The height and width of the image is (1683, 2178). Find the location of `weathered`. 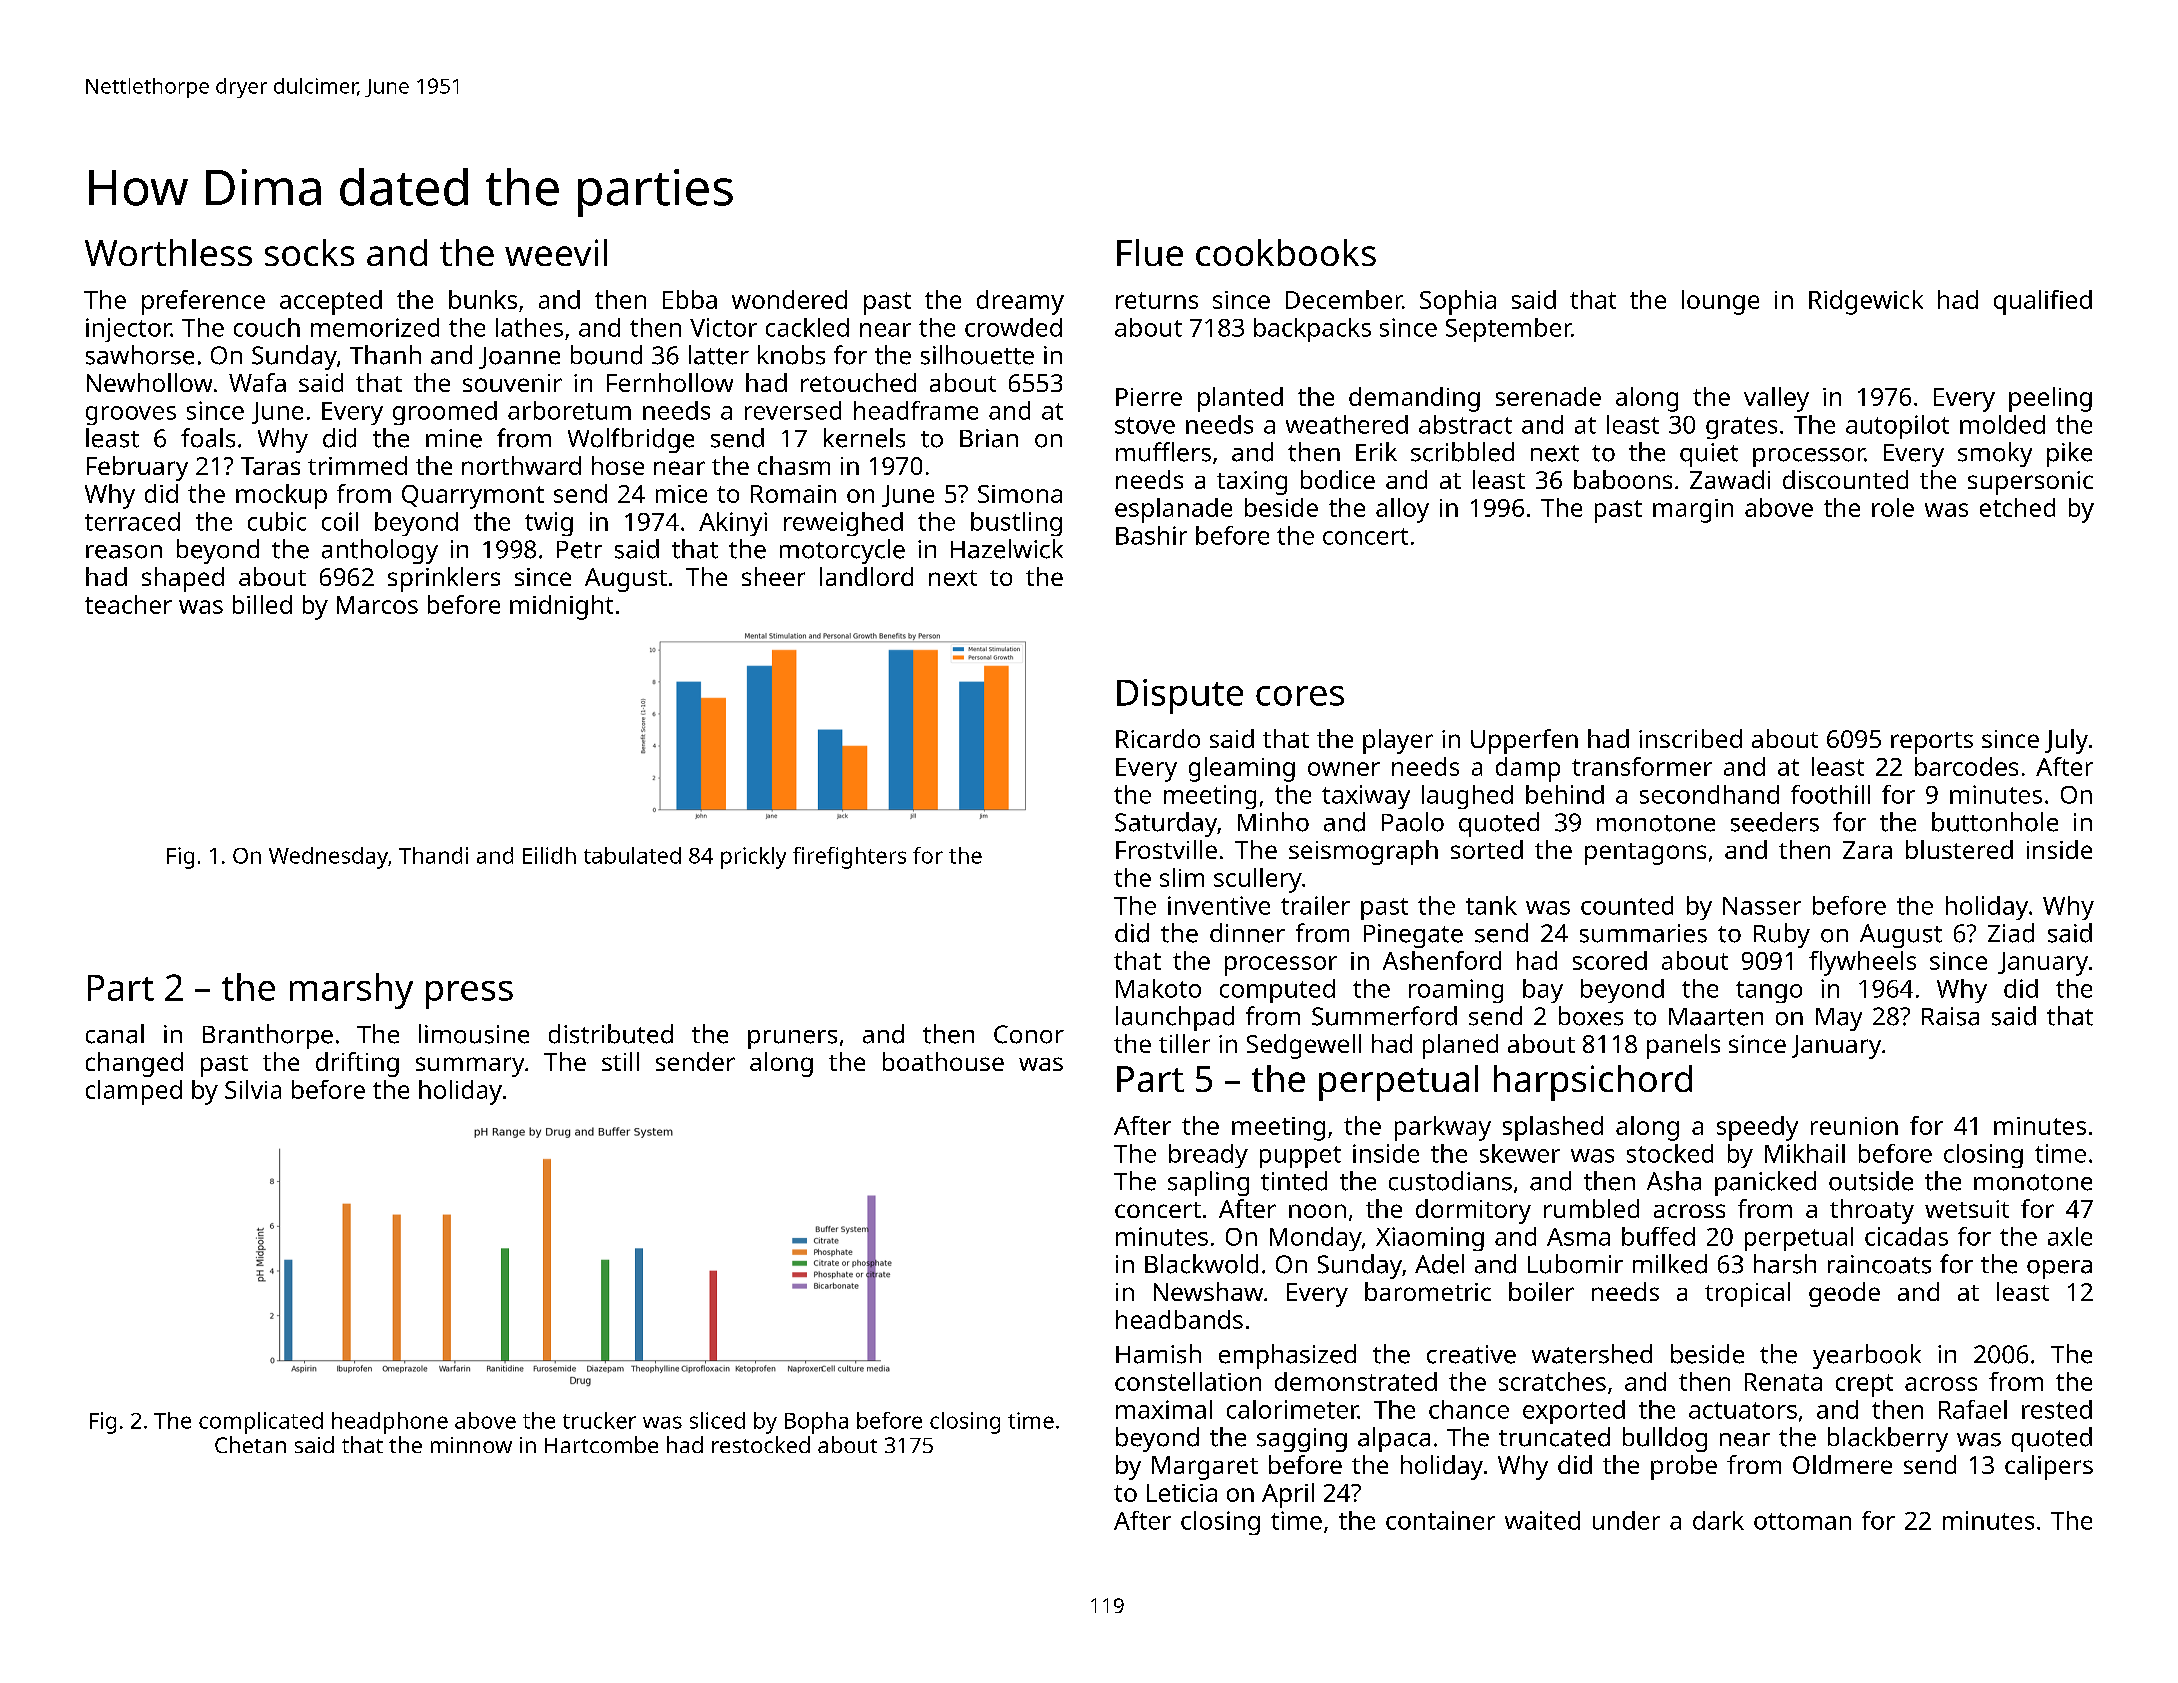

weathered is located at coordinates (1347, 424).
